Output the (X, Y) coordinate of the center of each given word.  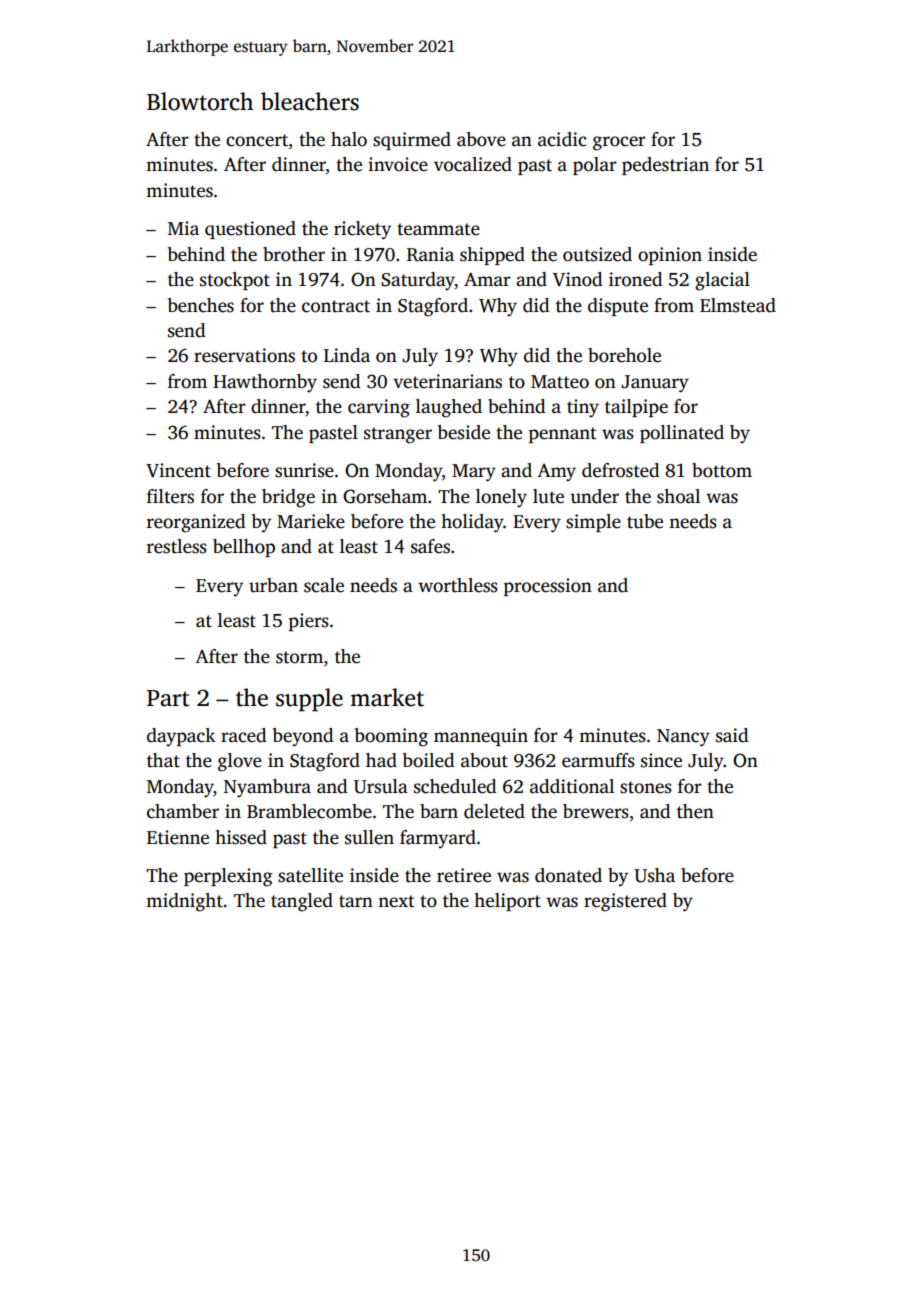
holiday (472, 523)
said (732, 735)
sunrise (304, 470)
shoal (678, 496)
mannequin (481, 737)
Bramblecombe (309, 811)
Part (168, 698)
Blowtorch (200, 101)
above (481, 139)
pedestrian (665, 166)
